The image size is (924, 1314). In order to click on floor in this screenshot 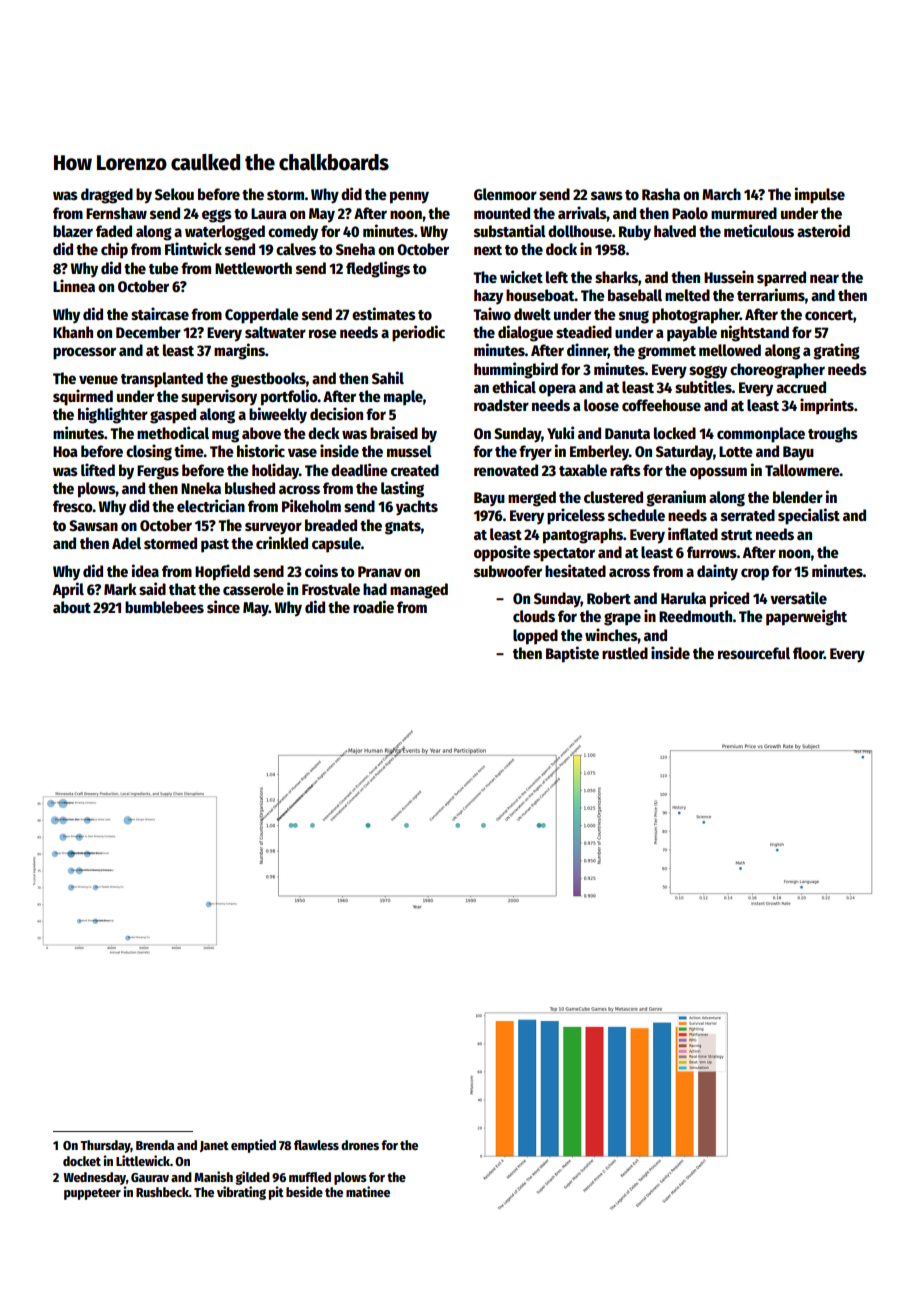, I will do `click(808, 653)`.
